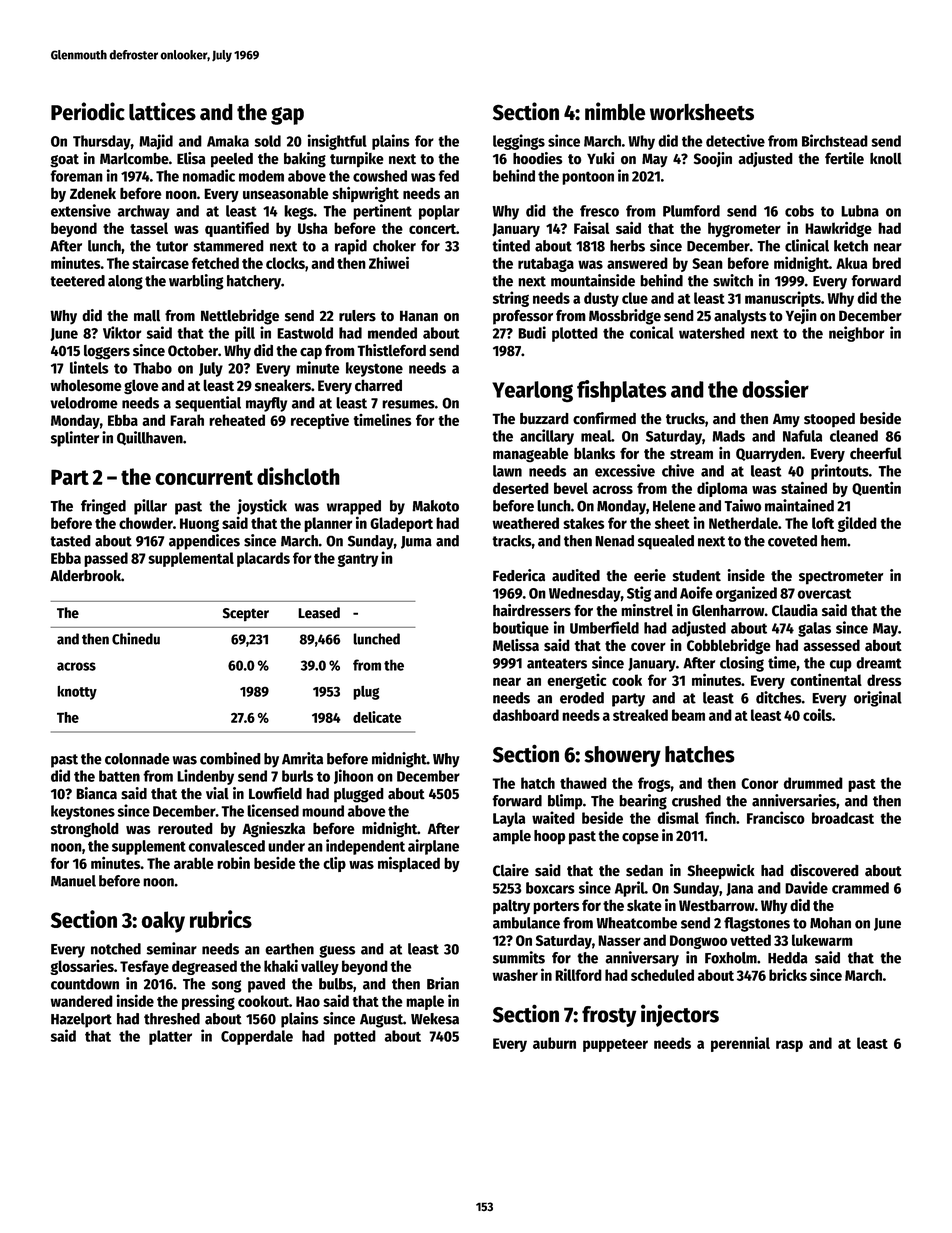 Image resolution: width=952 pixels, height=1233 pixels. What do you see at coordinates (162, 111) in the screenshot?
I see `lattices` at bounding box center [162, 111].
